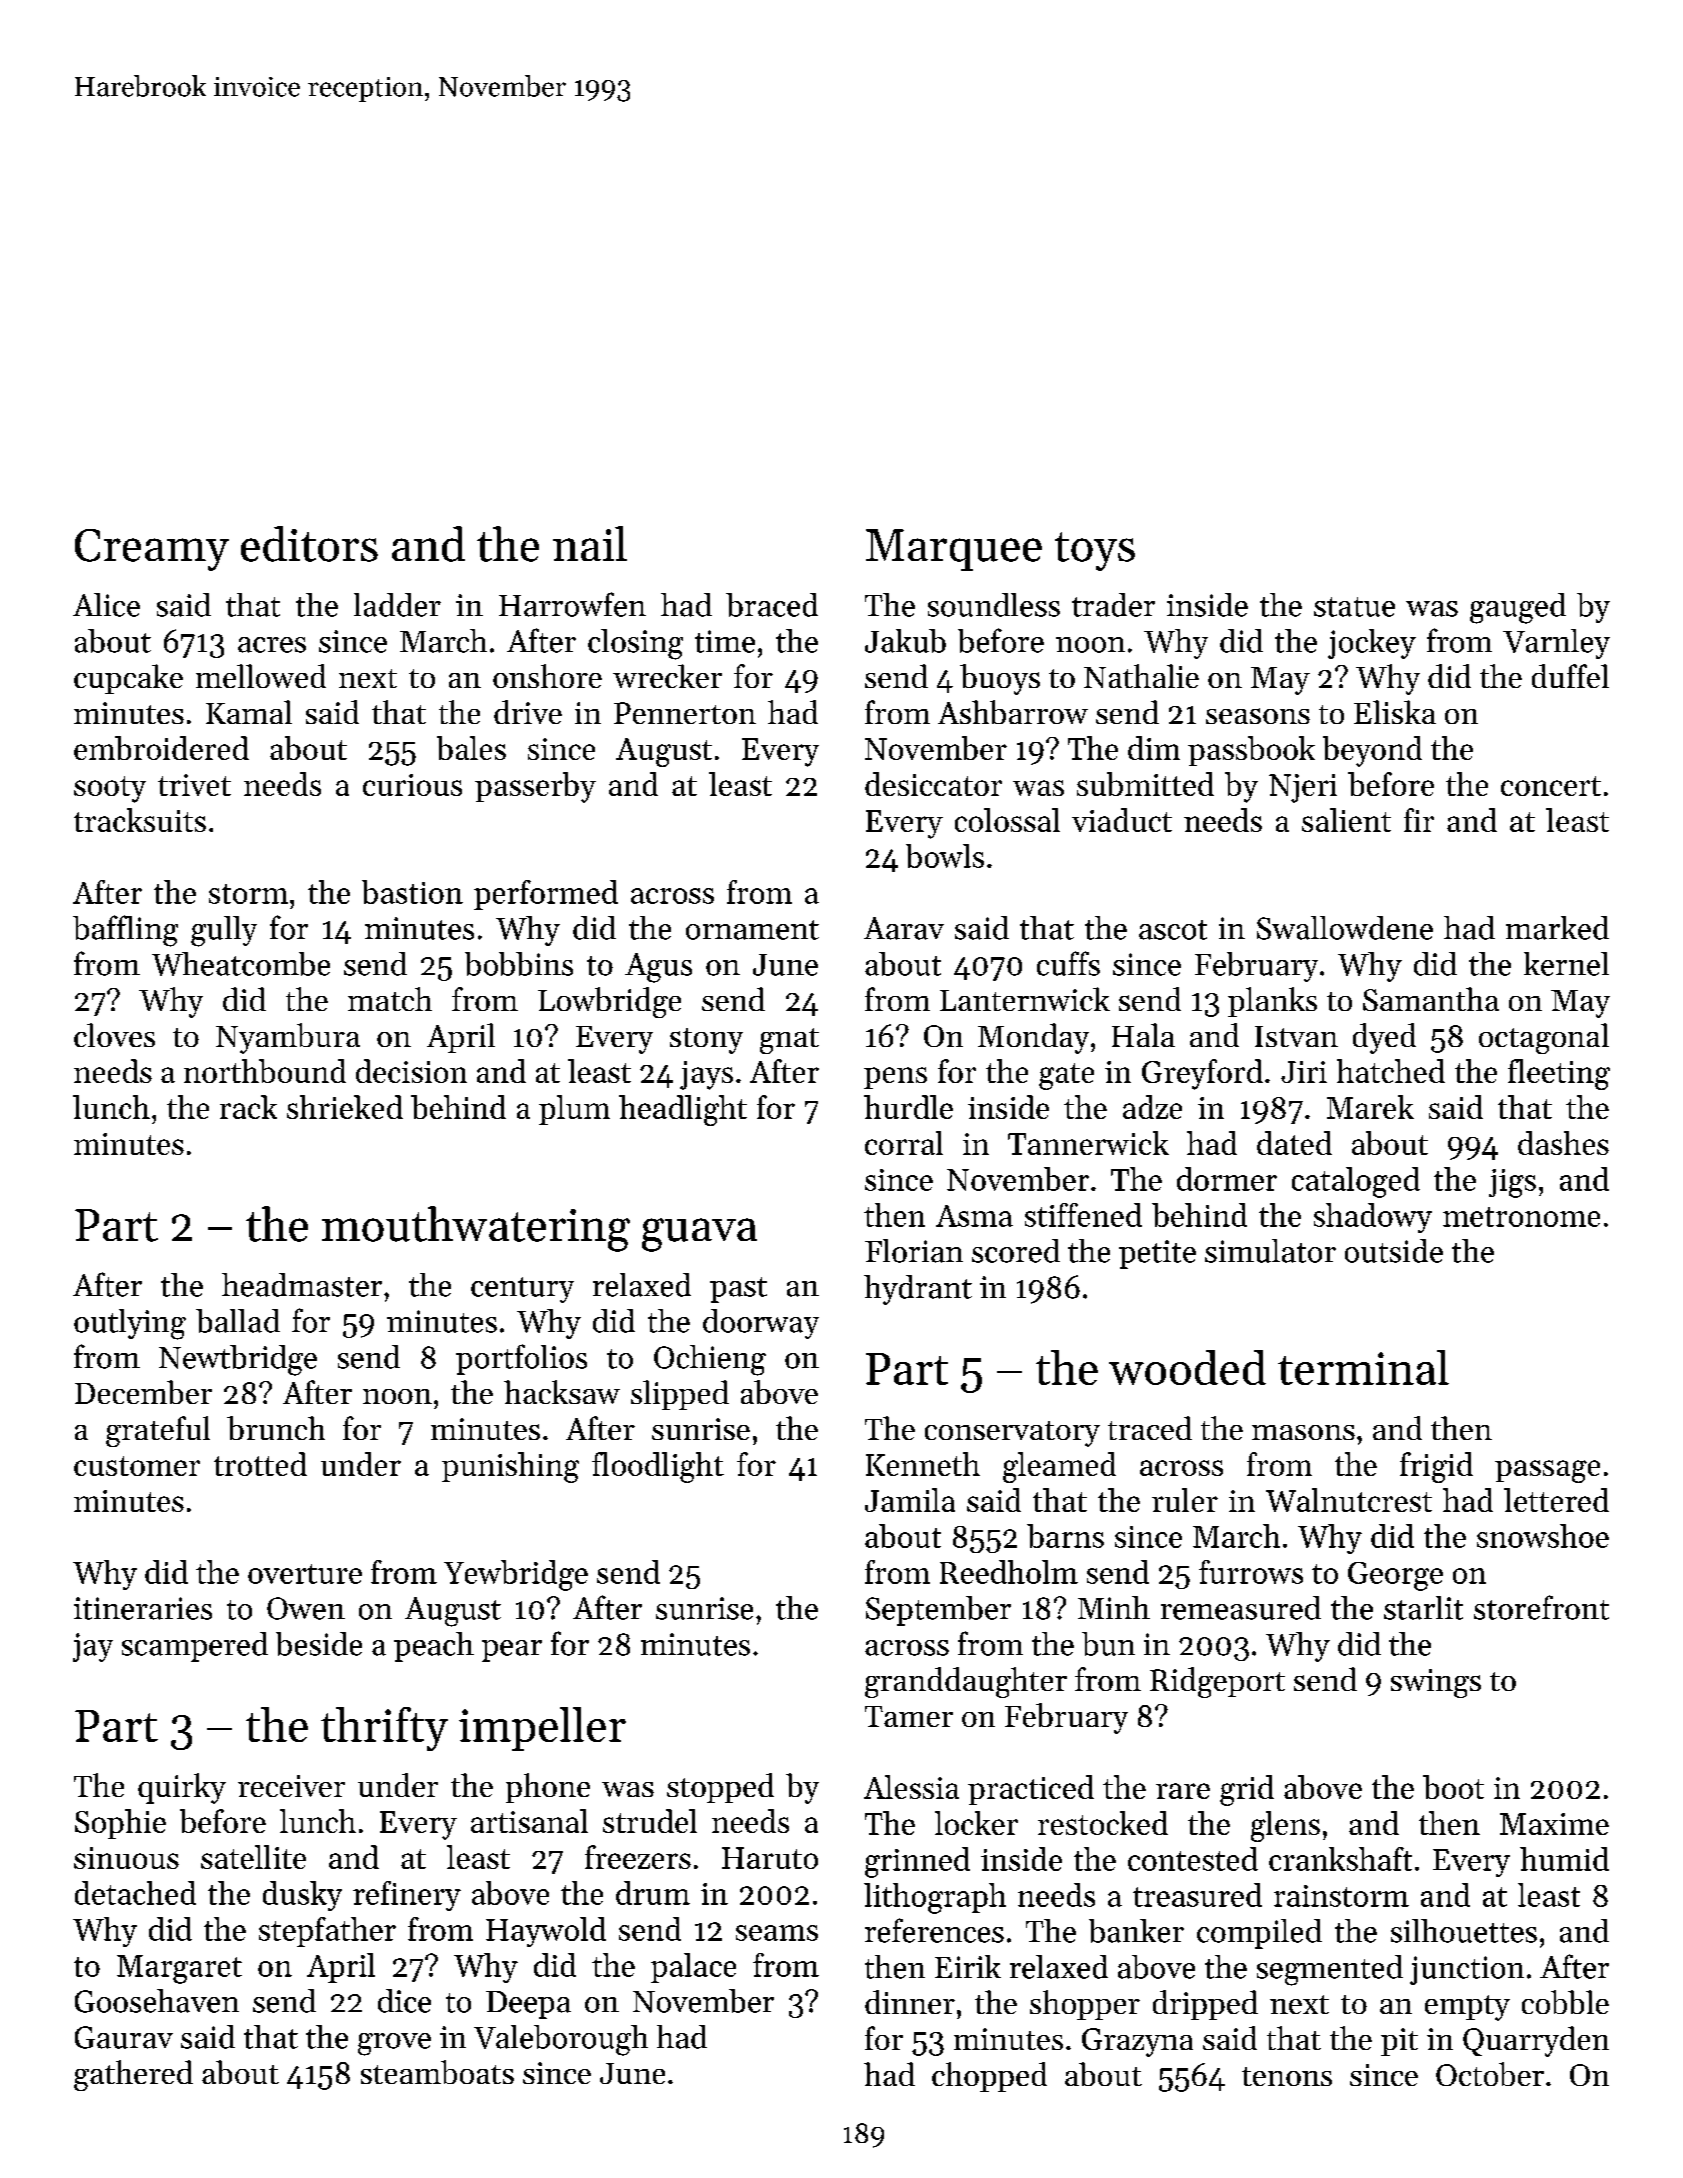 The height and width of the page is (2178, 1683). What do you see at coordinates (260, 1464) in the page?
I see `trotted` at bounding box center [260, 1464].
